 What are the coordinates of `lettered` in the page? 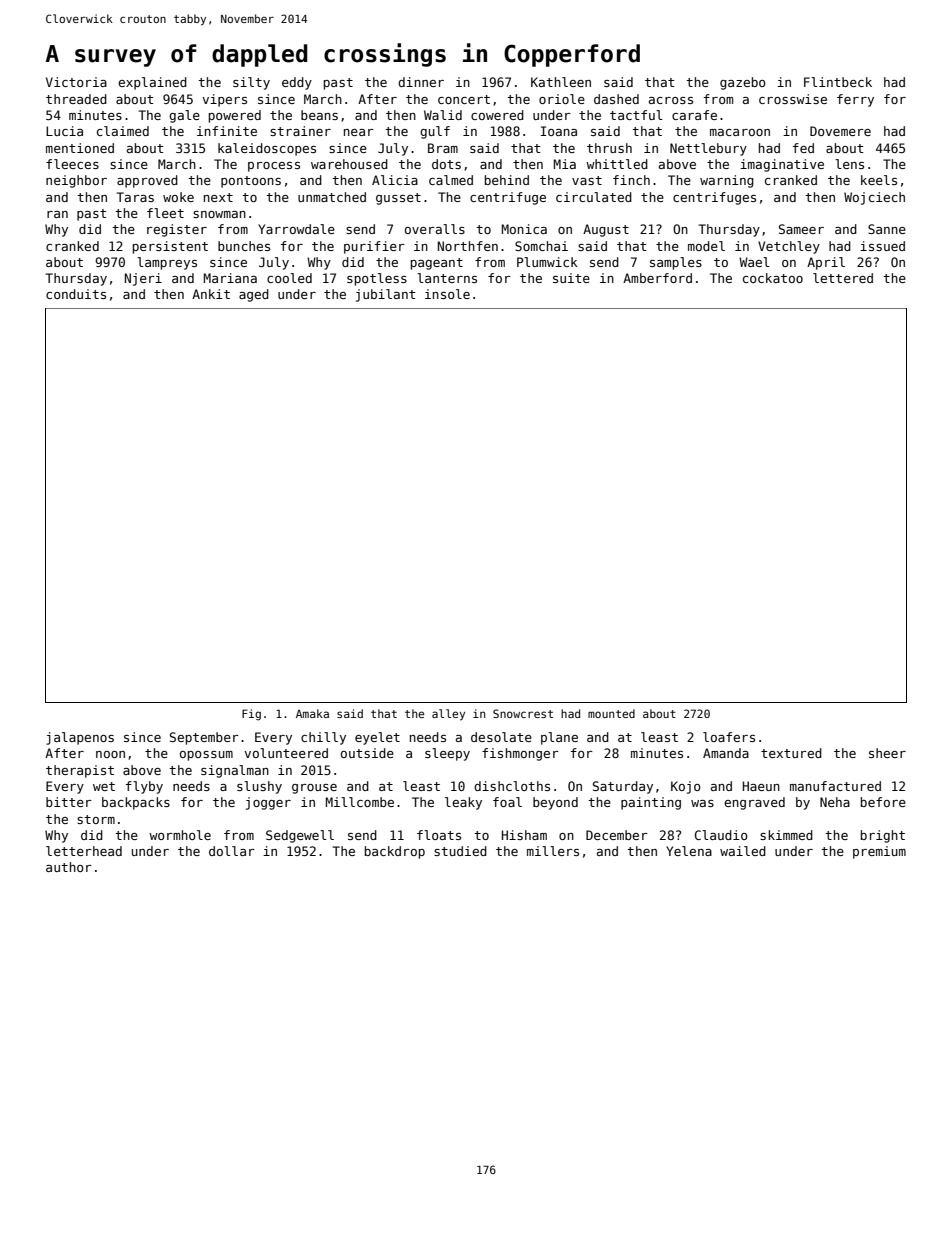 It's located at (843, 278).
